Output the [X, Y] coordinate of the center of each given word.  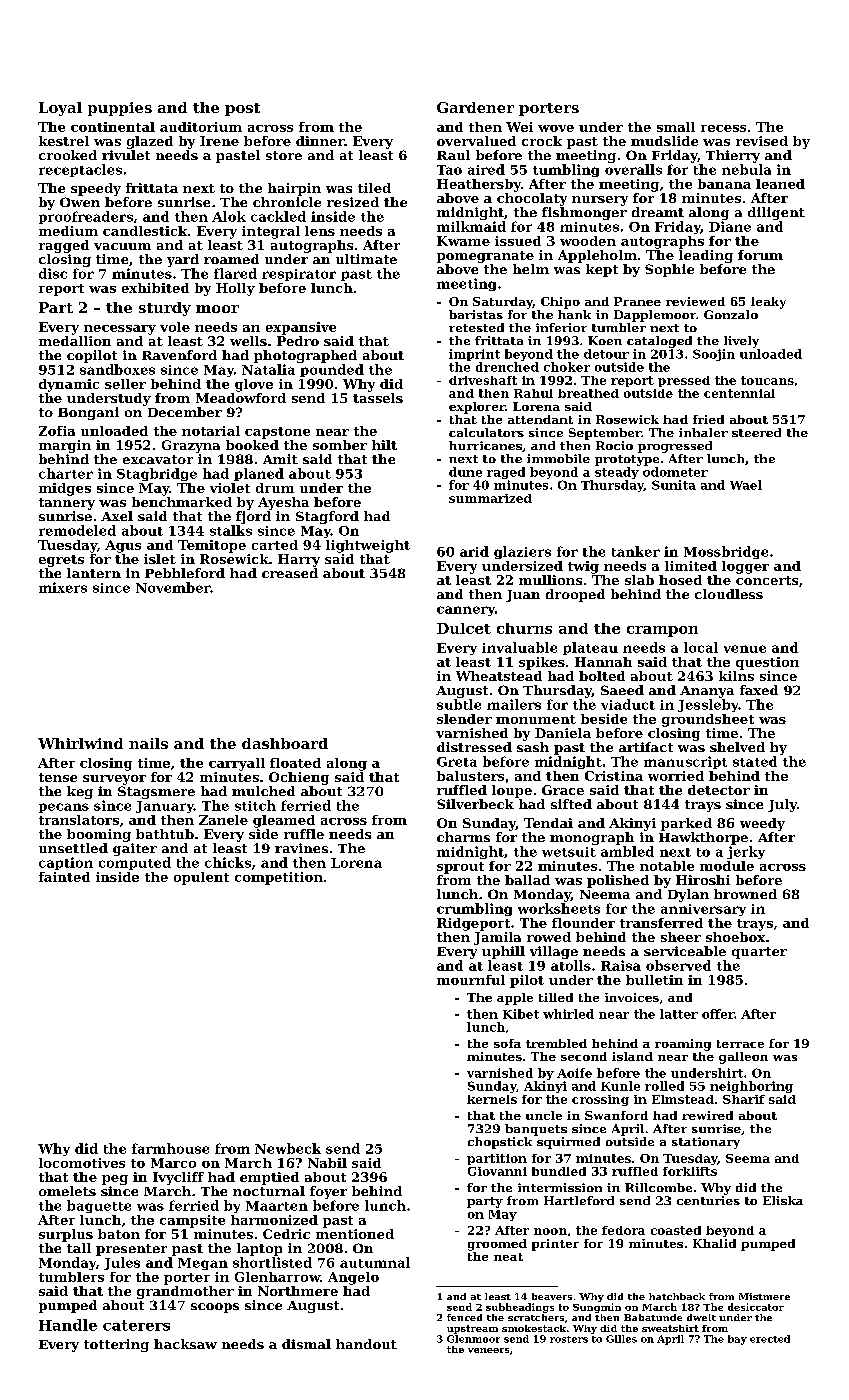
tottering [116, 1345]
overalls [633, 169]
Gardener [475, 107]
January [165, 807]
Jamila [497, 938]
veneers [488, 1350]
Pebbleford [185, 573]
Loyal [60, 109]
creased [290, 573]
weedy [762, 824]
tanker [636, 551]
